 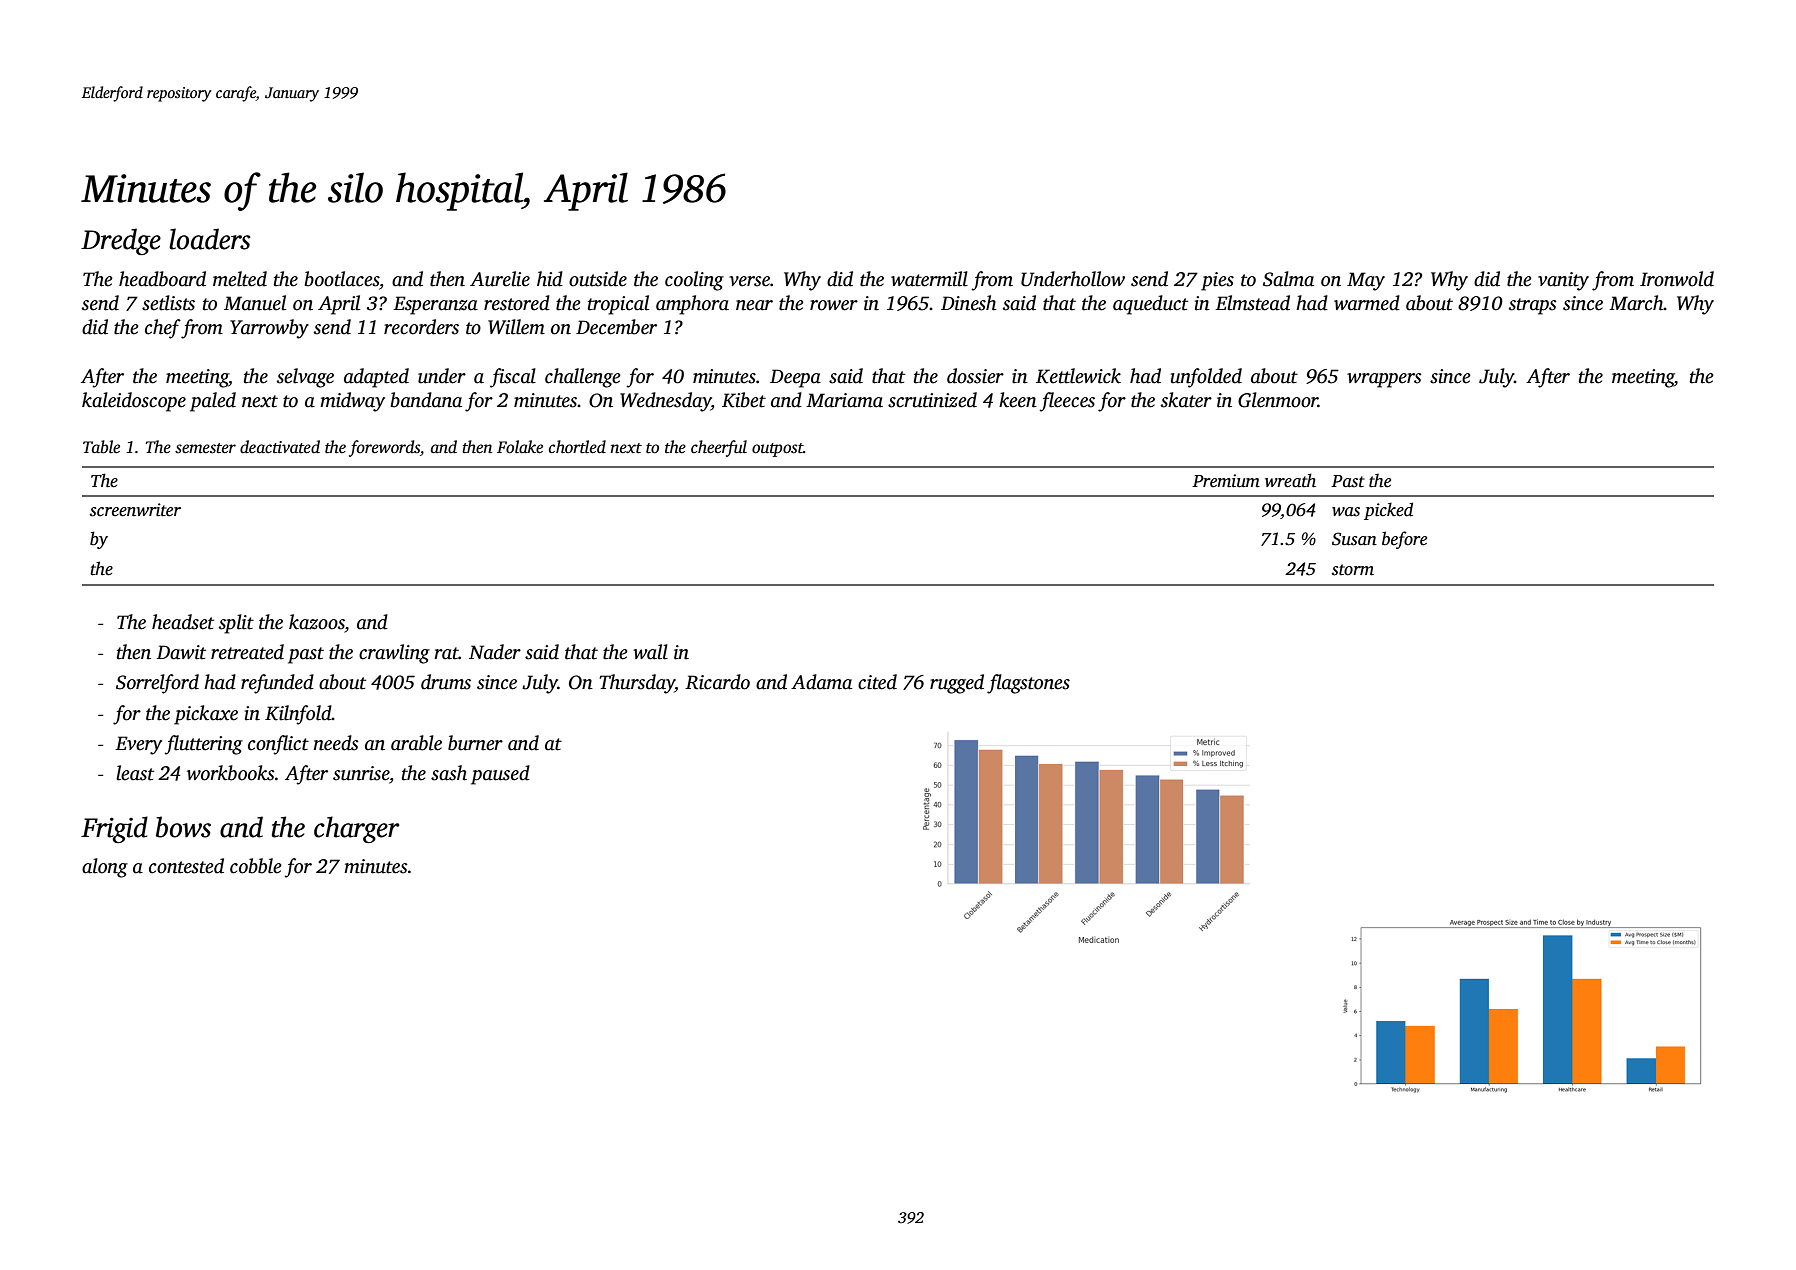 I want to click on Premium, so click(x=1226, y=481).
